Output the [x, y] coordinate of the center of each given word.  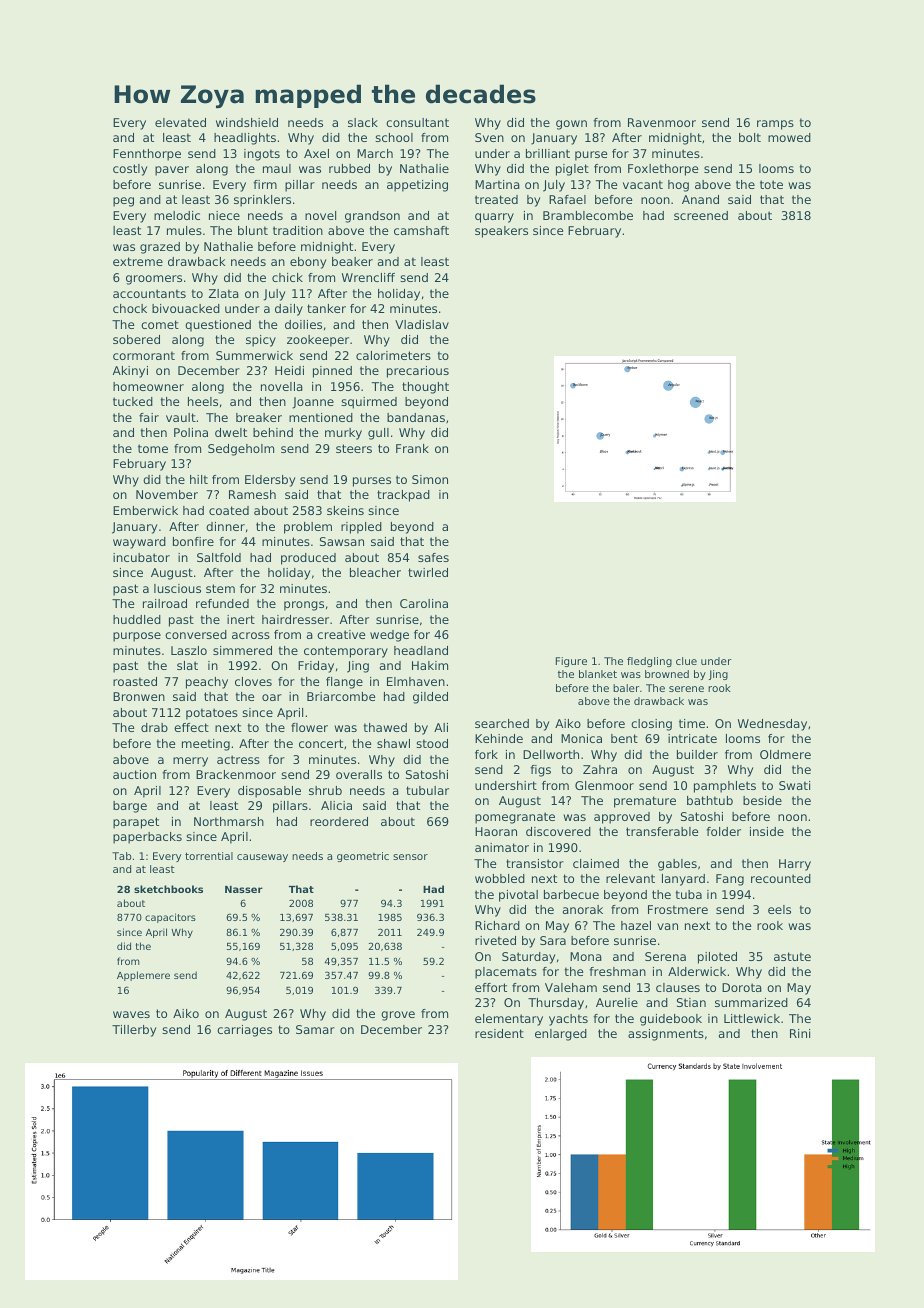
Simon [430, 479]
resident [499, 1033]
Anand [700, 199]
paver [172, 171]
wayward [139, 543]
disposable [269, 792]
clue [686, 661]
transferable [662, 831]
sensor [410, 857]
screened [701, 215]
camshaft [421, 230]
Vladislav [422, 324]
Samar [315, 1029]
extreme [138, 261]
